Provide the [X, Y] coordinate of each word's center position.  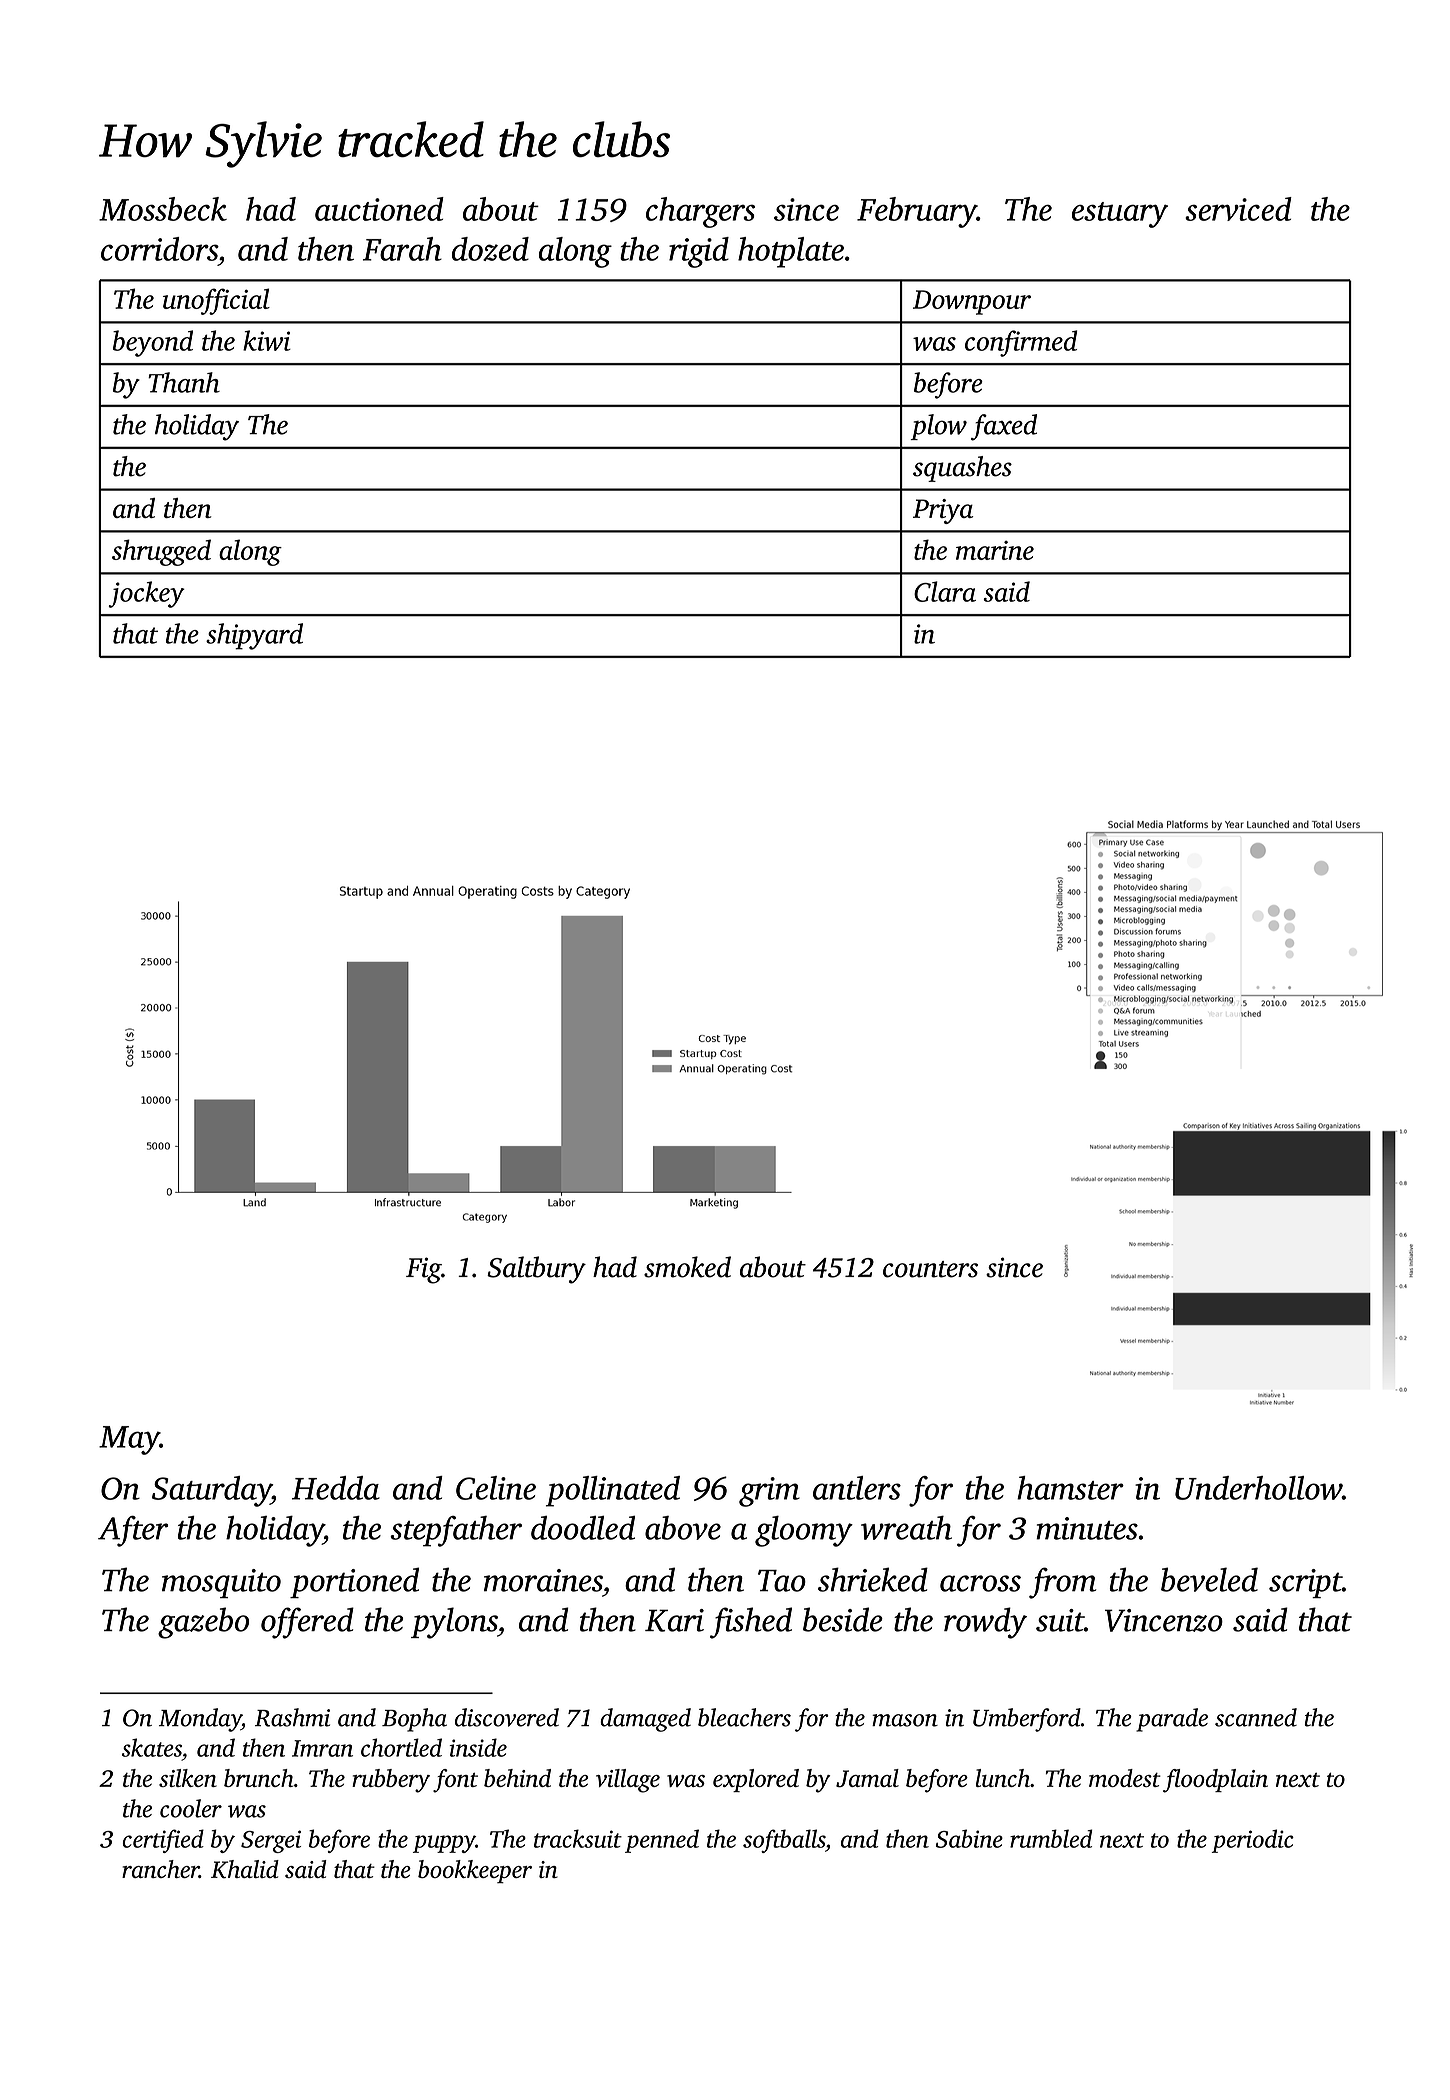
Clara [945, 591]
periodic [1253, 1841]
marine [995, 550]
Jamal [867, 1778]
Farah [402, 249]
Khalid [245, 1869]
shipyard [254, 636]
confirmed [1021, 343]
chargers [700, 212]
